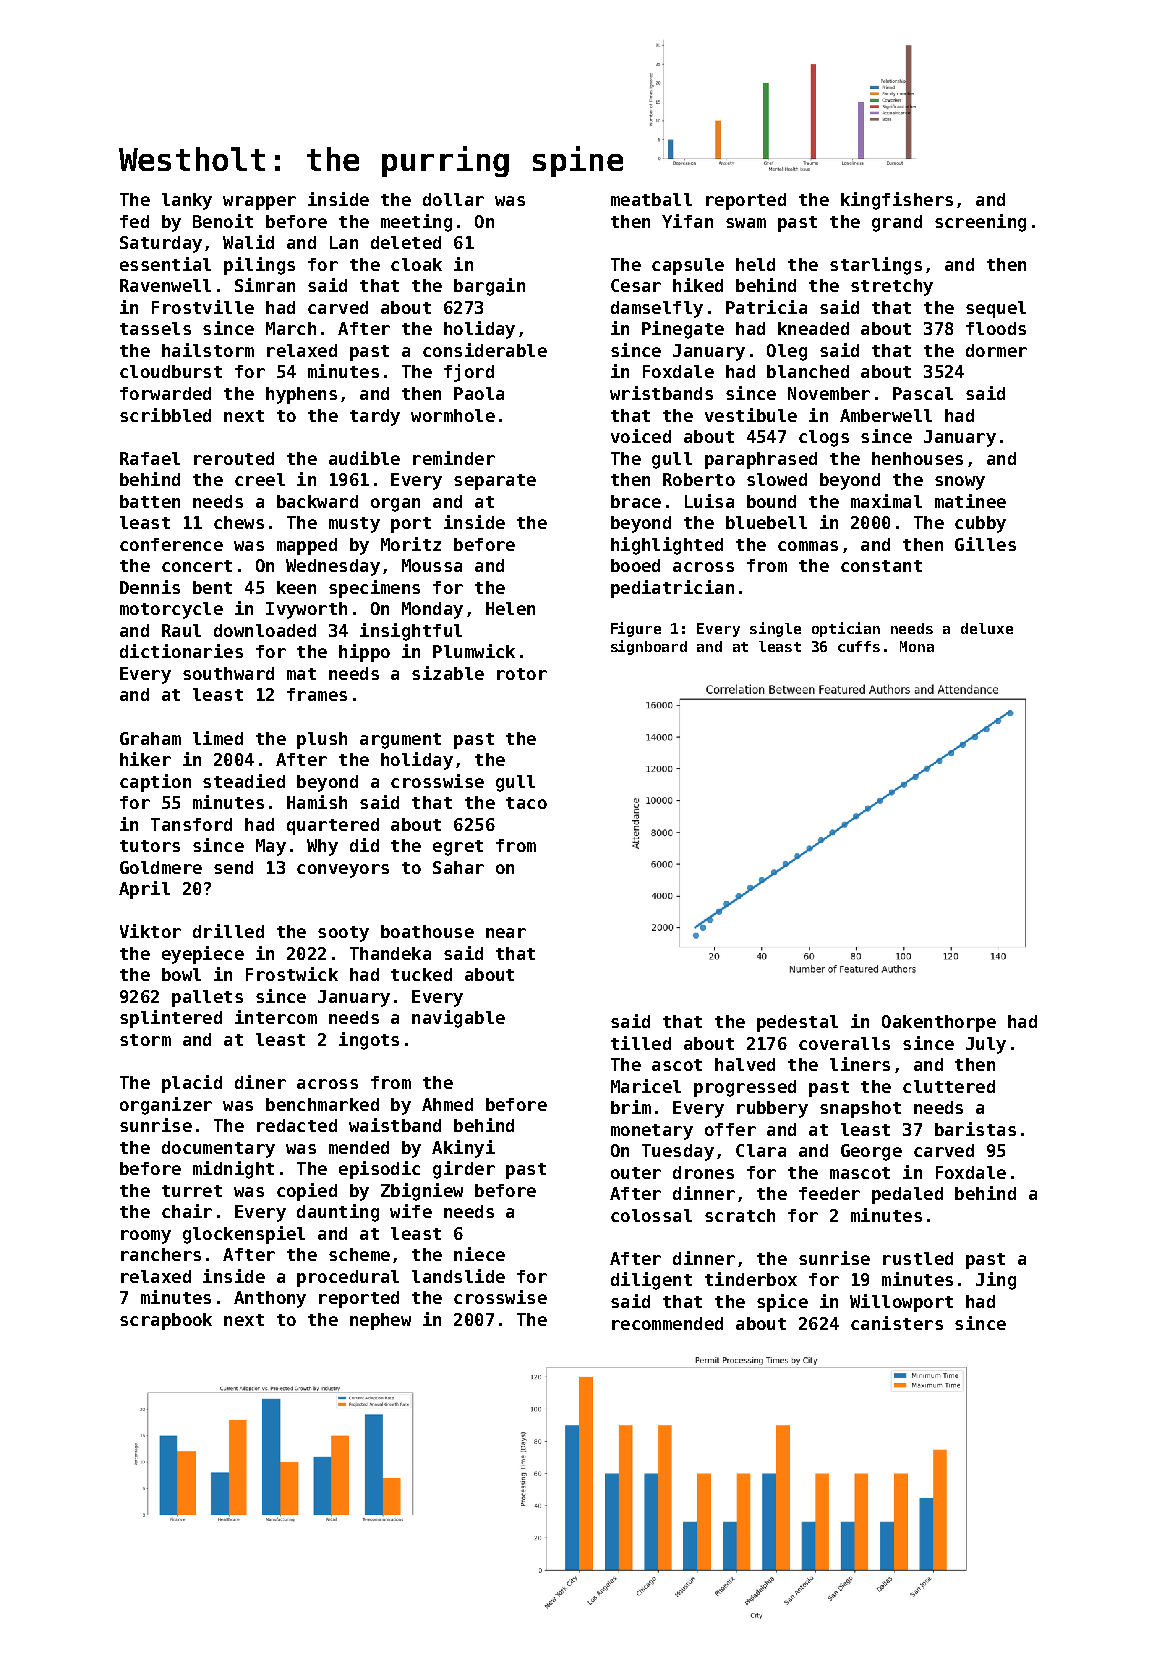  I want to click on dormer, so click(996, 350).
